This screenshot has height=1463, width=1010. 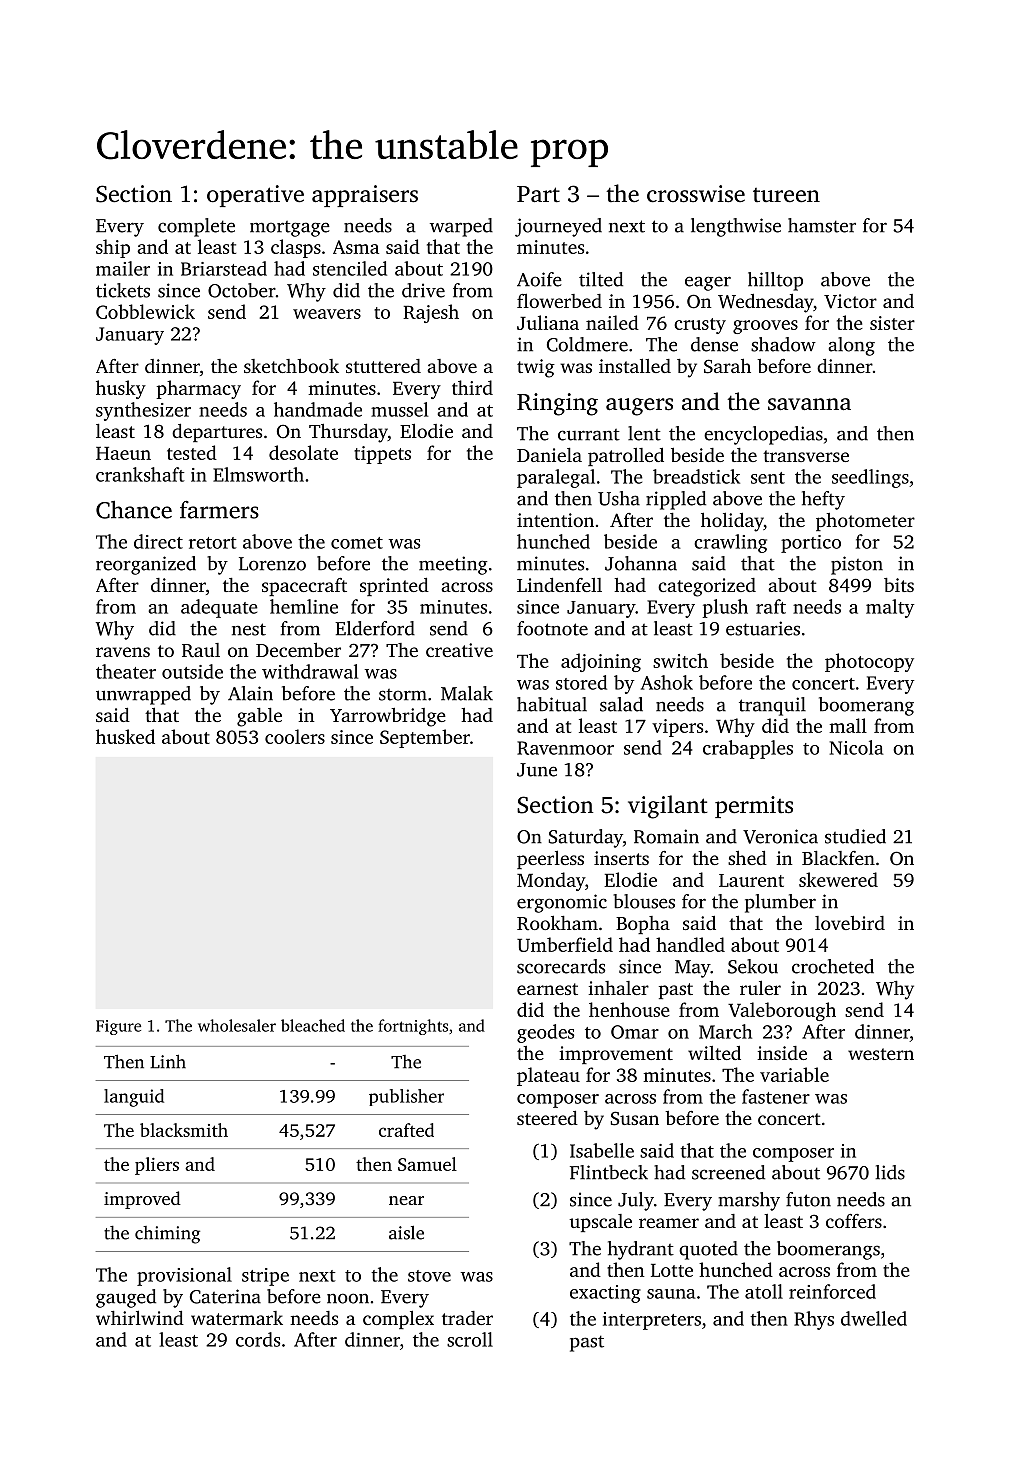 What do you see at coordinates (549, 455) in the screenshot?
I see `Daniela` at bounding box center [549, 455].
